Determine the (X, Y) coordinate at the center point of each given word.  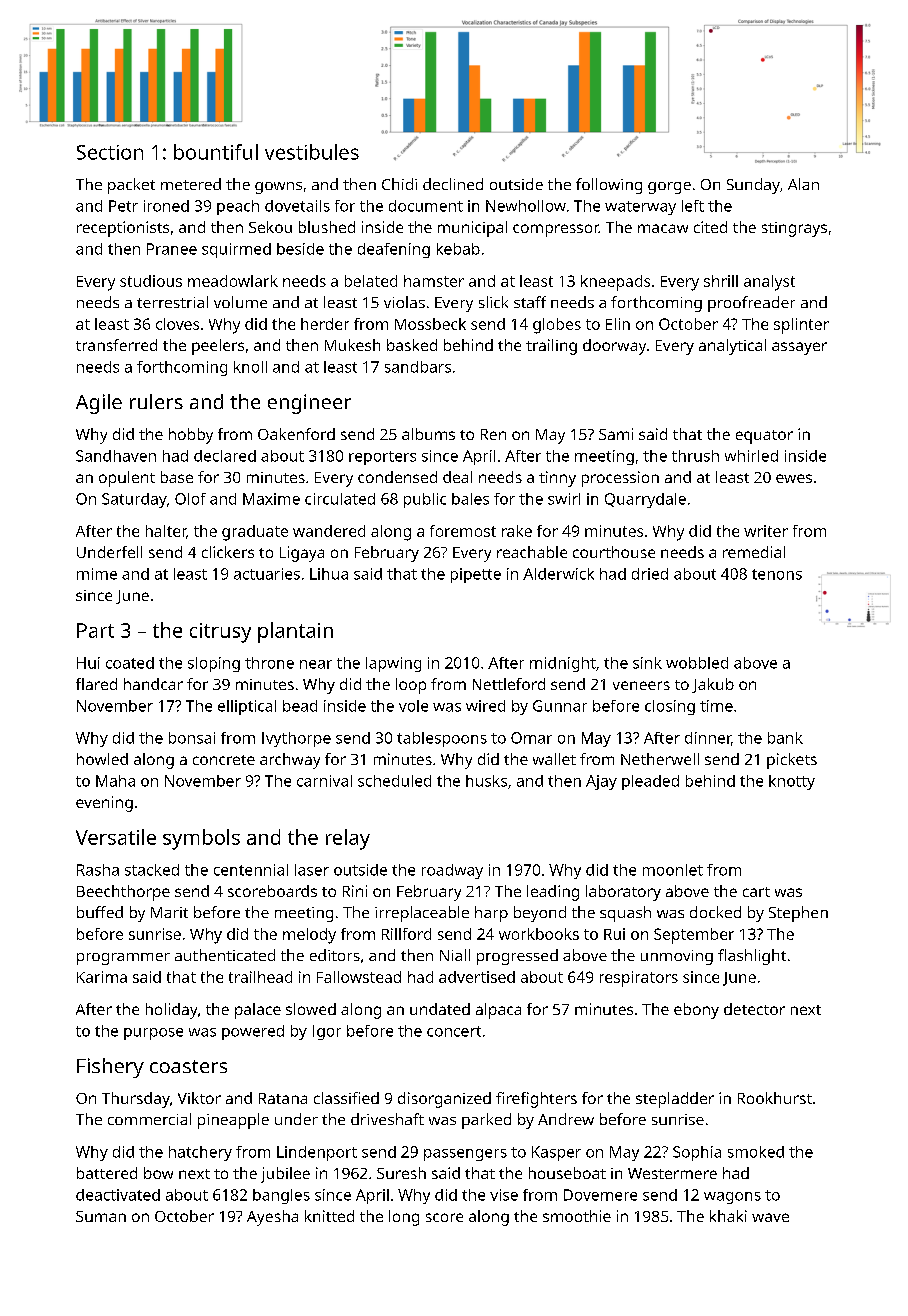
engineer (309, 404)
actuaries (267, 574)
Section (110, 152)
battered (107, 1173)
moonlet (673, 870)
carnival (324, 781)
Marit (169, 912)
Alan (803, 184)
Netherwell (660, 759)
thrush (695, 456)
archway (290, 761)
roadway (452, 871)
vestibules (312, 152)
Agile (99, 404)
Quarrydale (645, 500)
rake (517, 531)
